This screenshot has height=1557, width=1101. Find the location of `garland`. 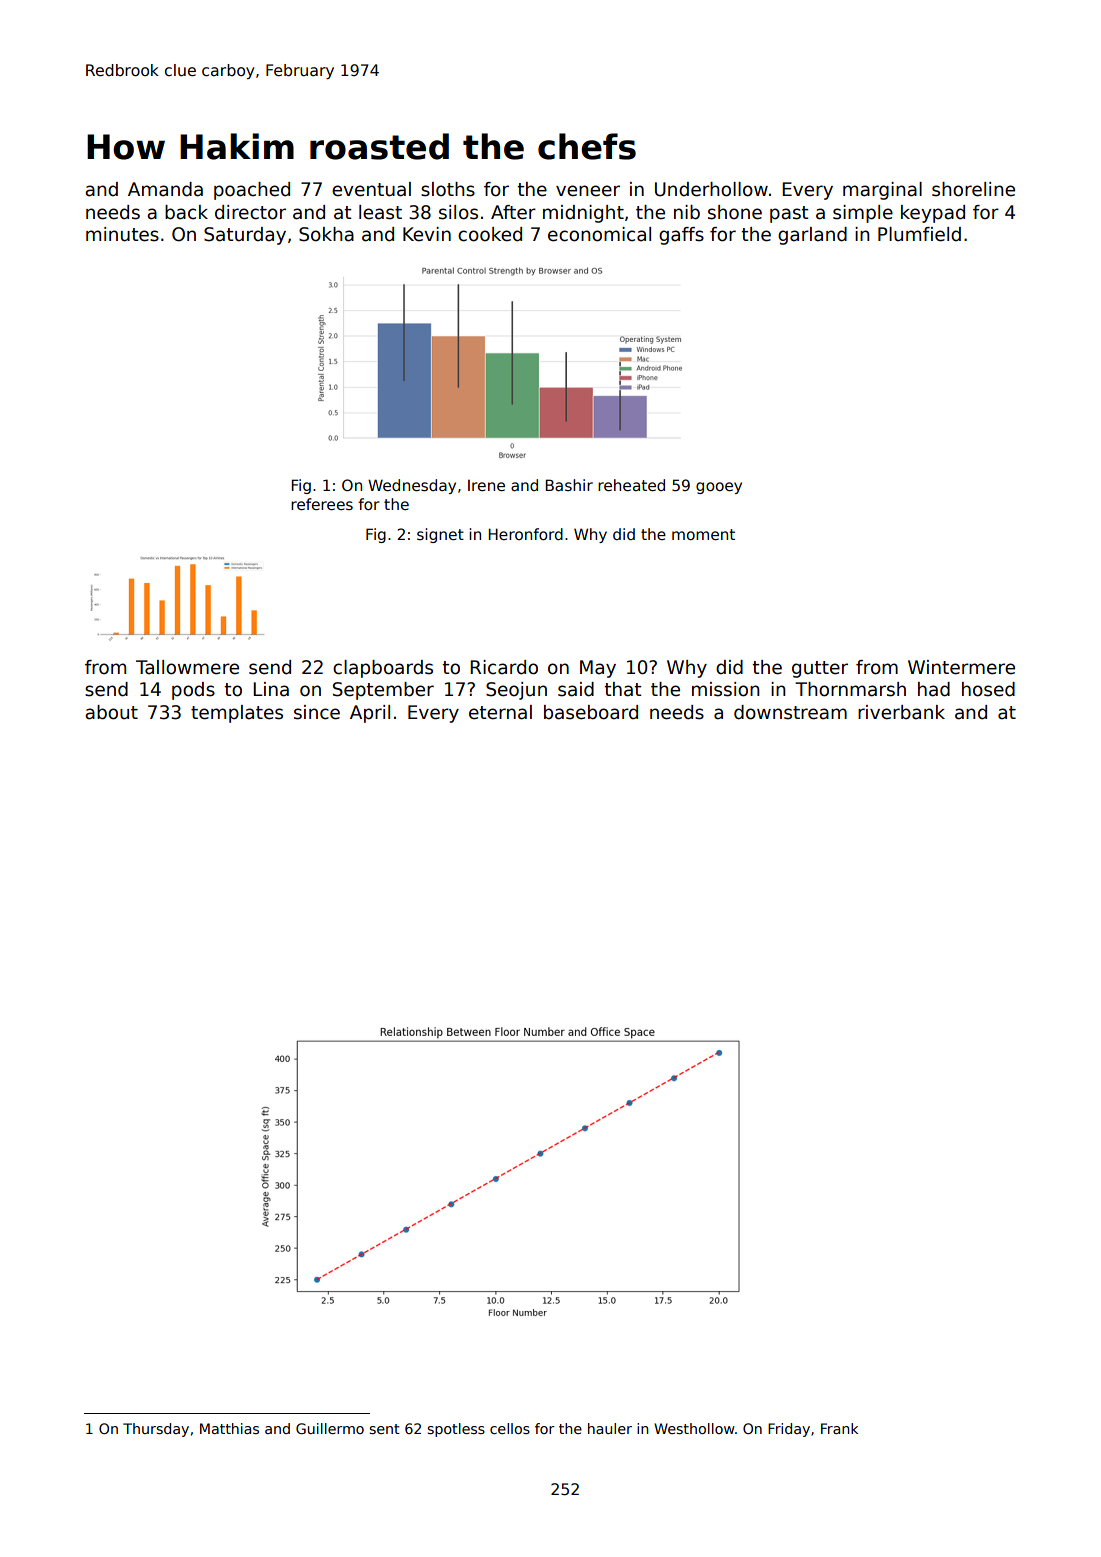

garland is located at coordinates (812, 236).
